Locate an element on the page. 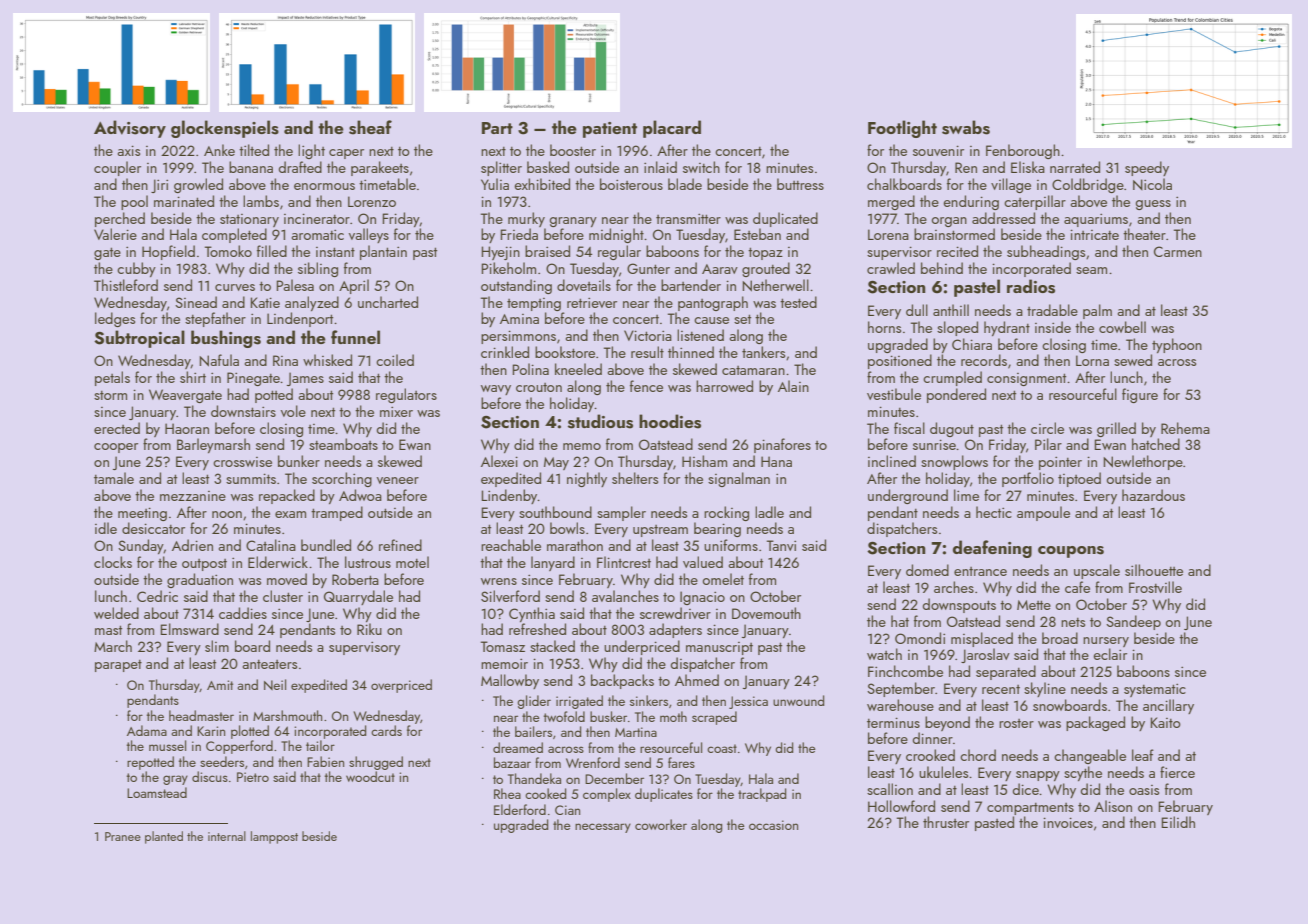 This image has width=1308, height=924. shrugged is located at coordinates (376, 763).
